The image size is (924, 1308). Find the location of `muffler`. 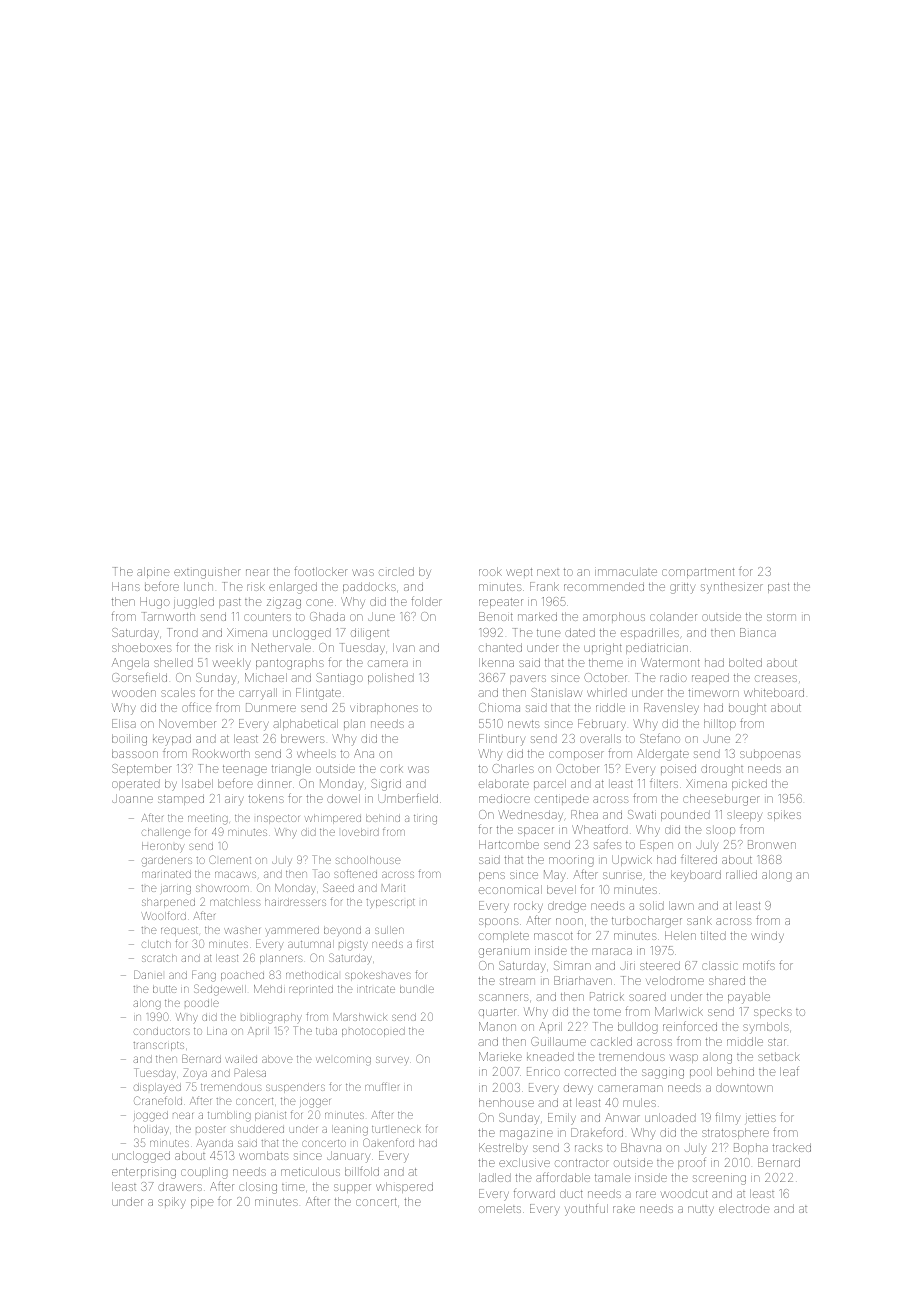

muffler is located at coordinates (382, 1086).
